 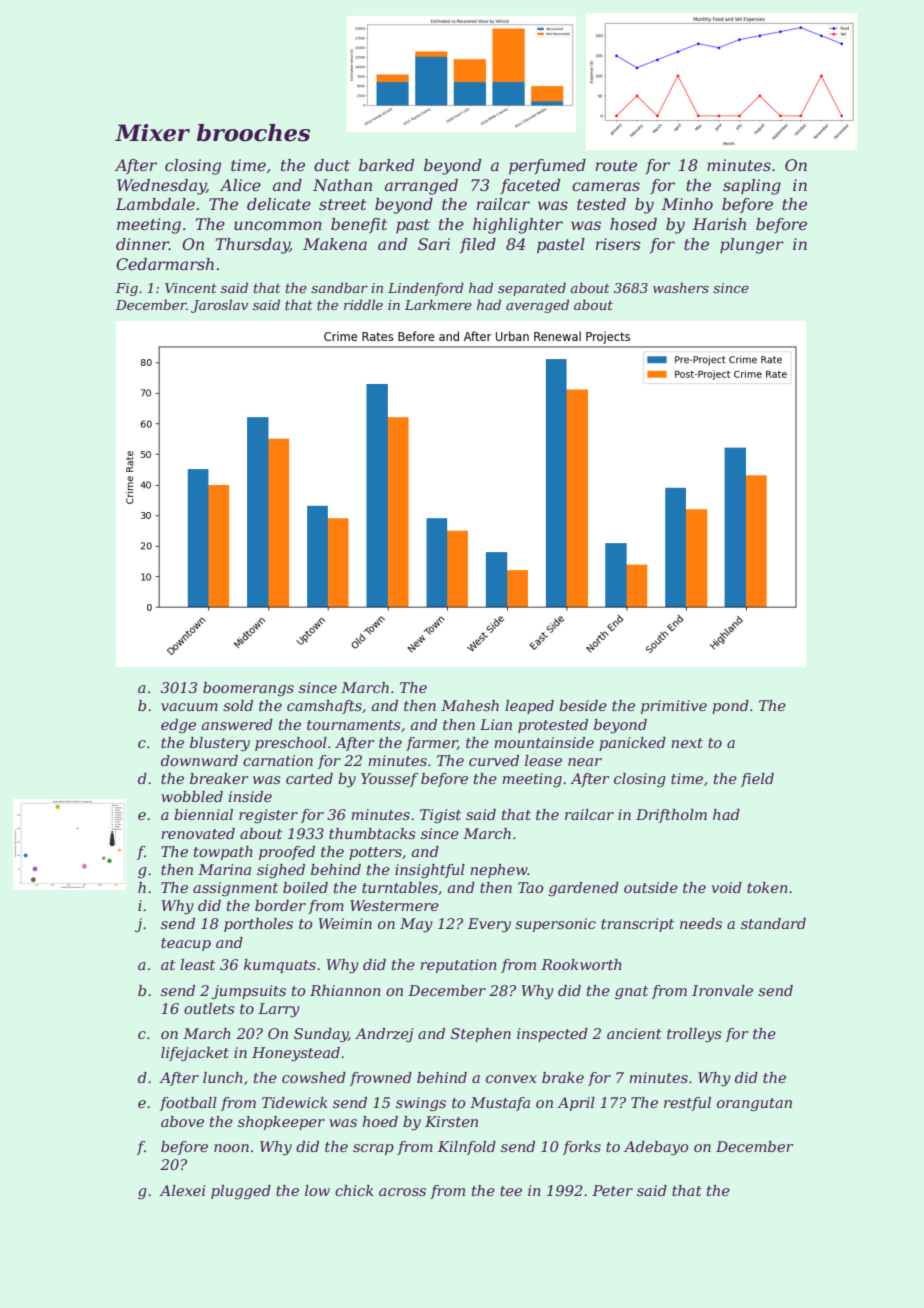 I want to click on camshafts, so click(x=324, y=707).
